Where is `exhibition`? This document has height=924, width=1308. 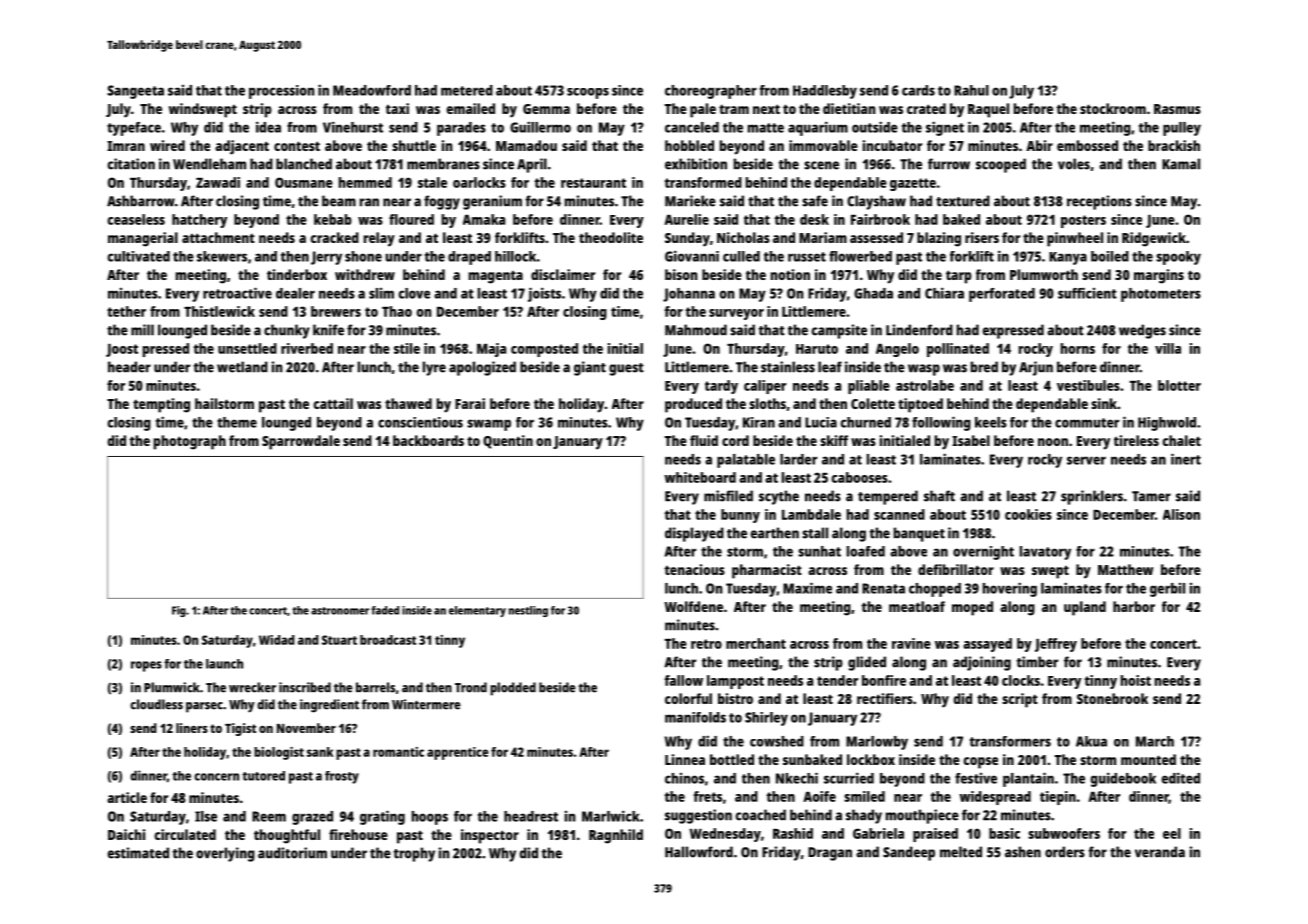
exhibition is located at coordinates (696, 164).
